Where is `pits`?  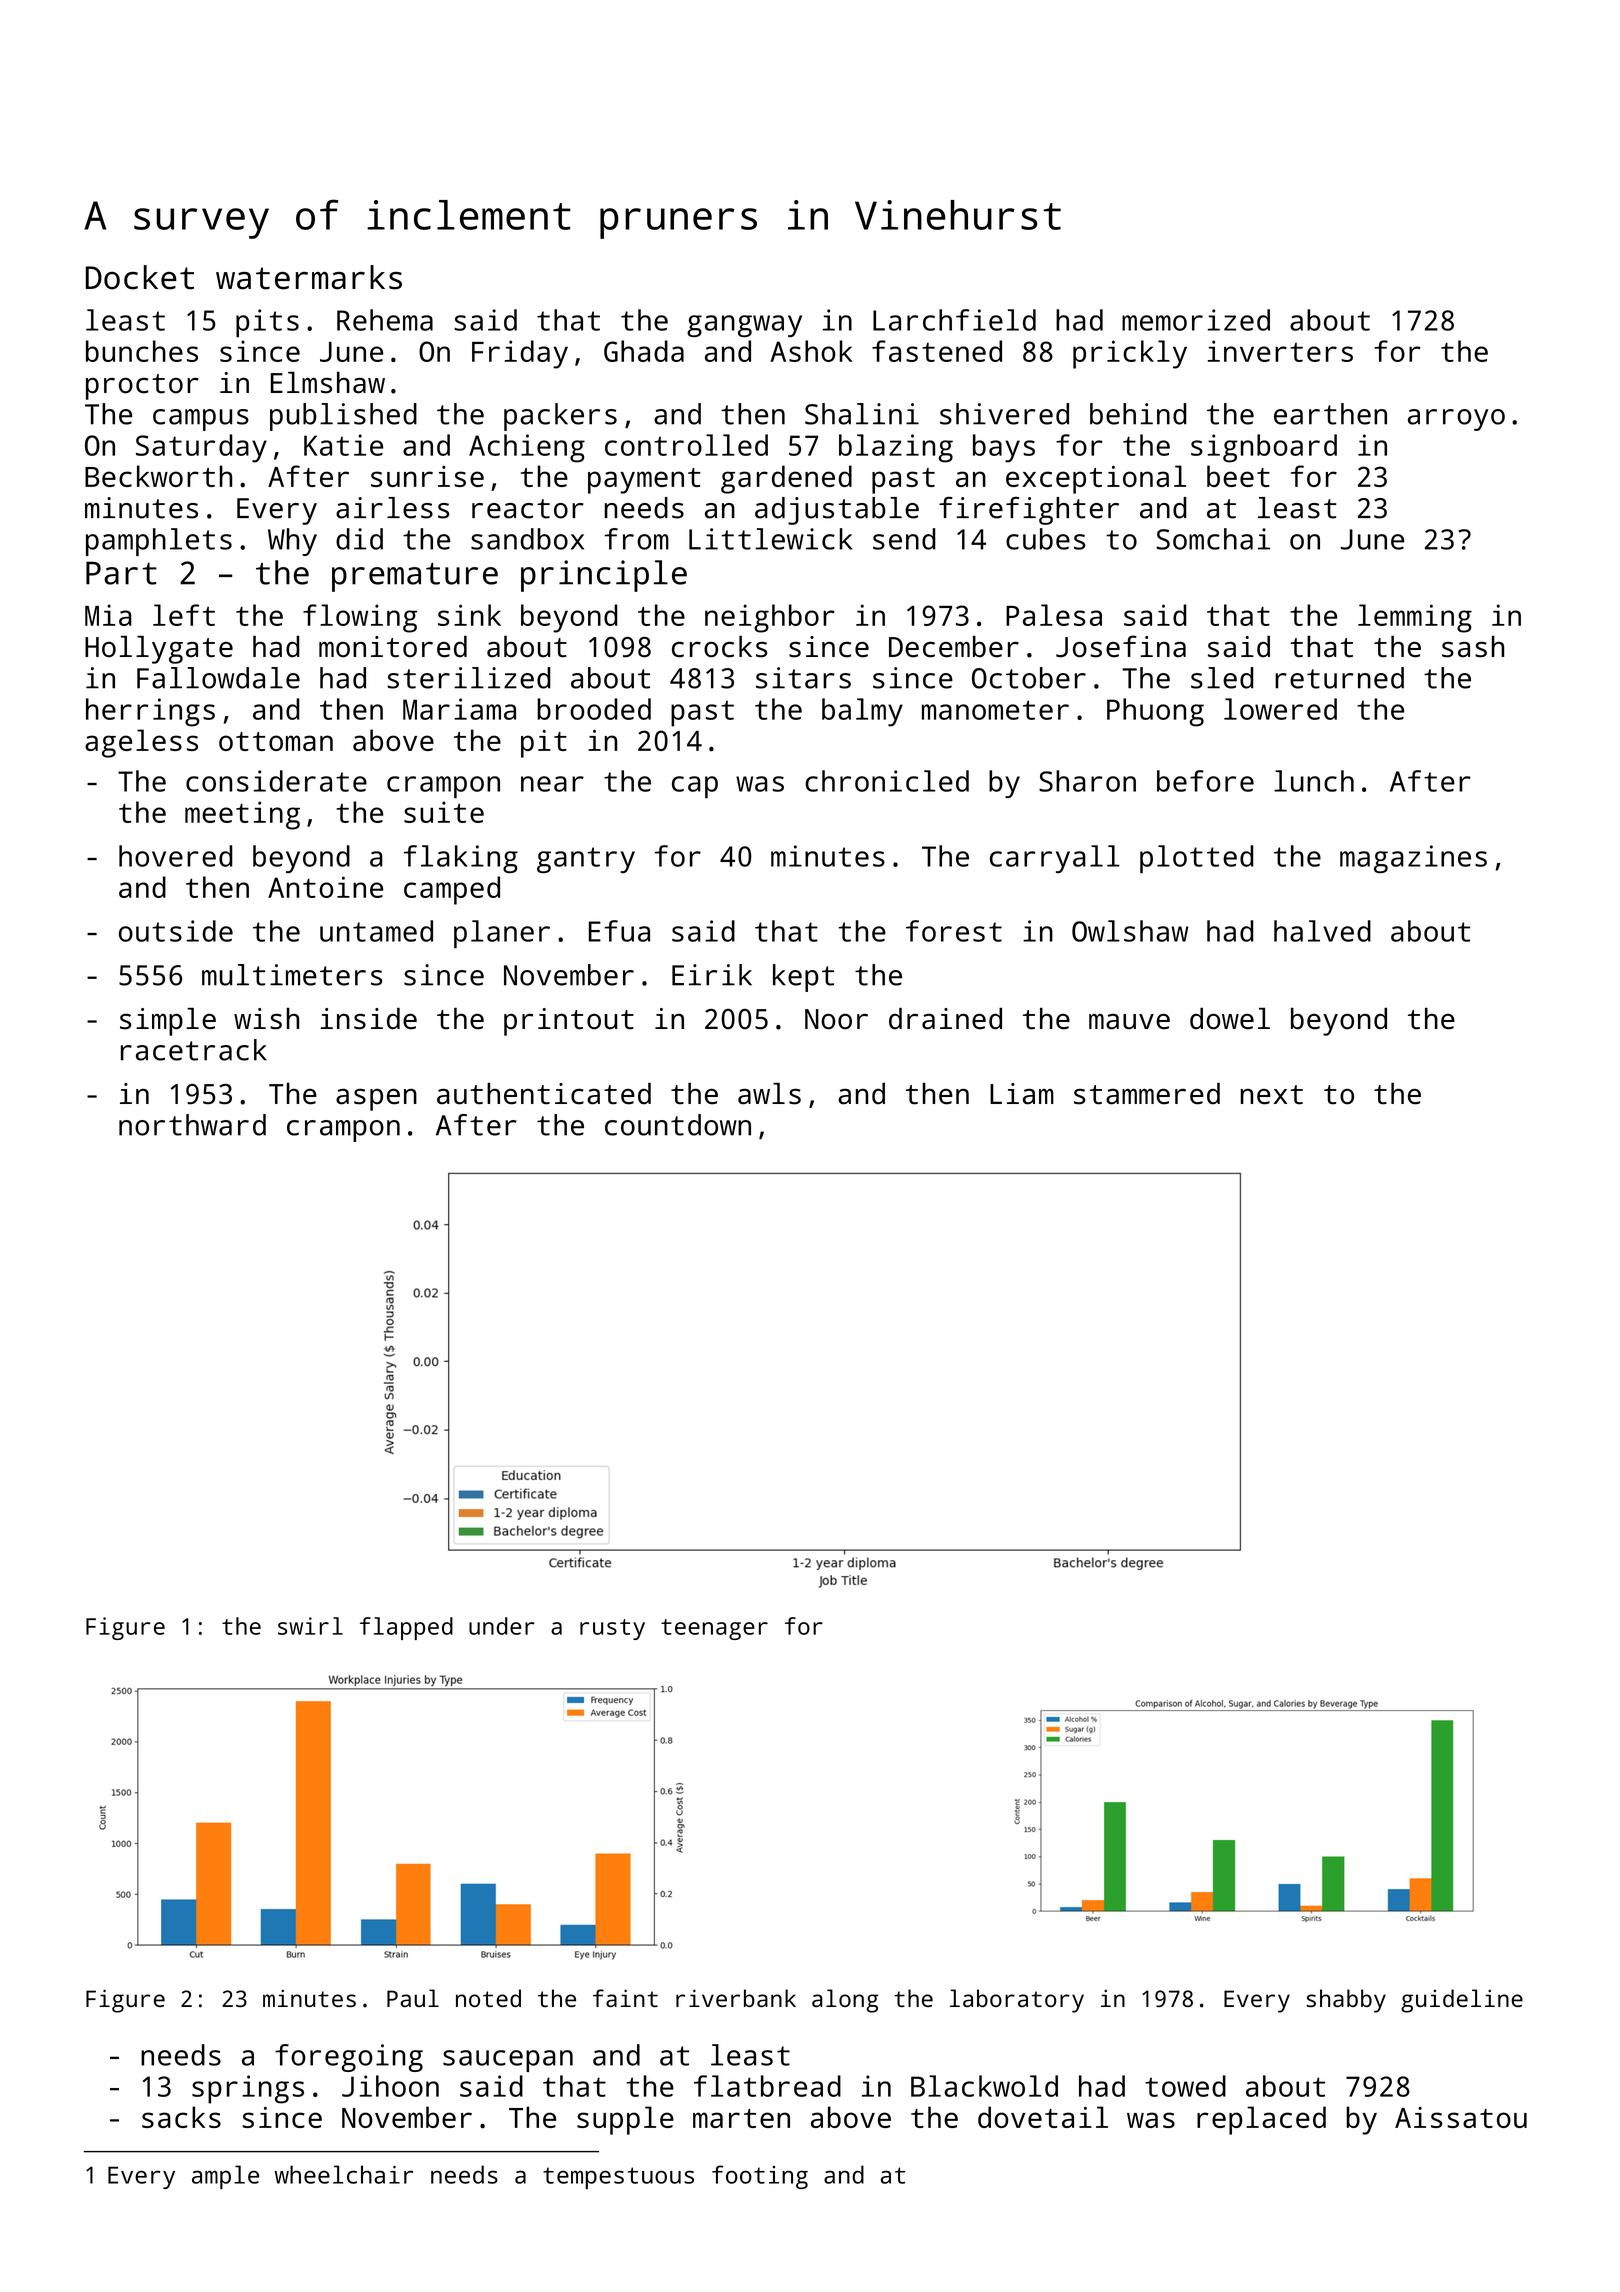
pits is located at coordinates (267, 323).
